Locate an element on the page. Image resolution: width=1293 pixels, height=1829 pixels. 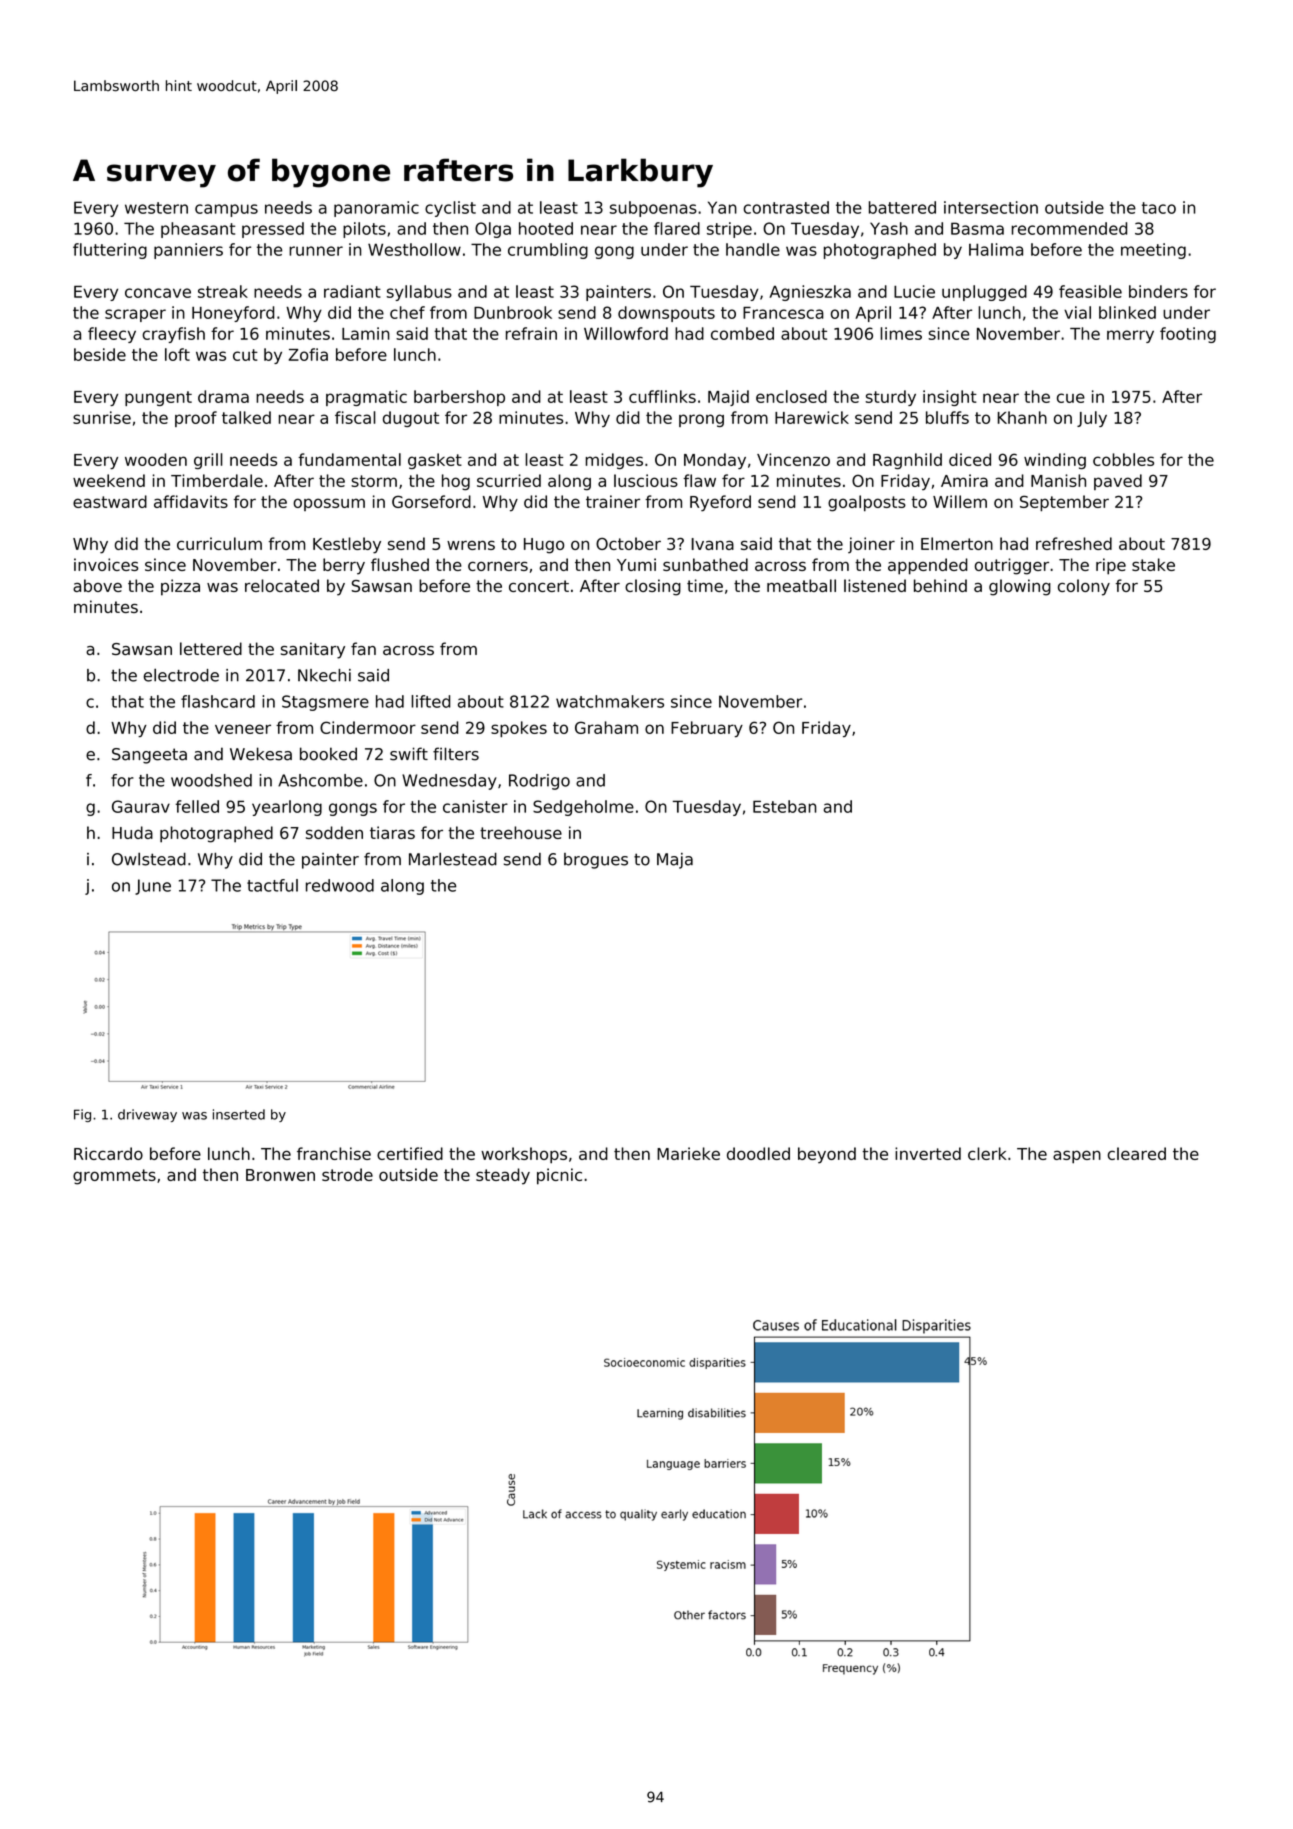
felled is located at coordinates (197, 806).
